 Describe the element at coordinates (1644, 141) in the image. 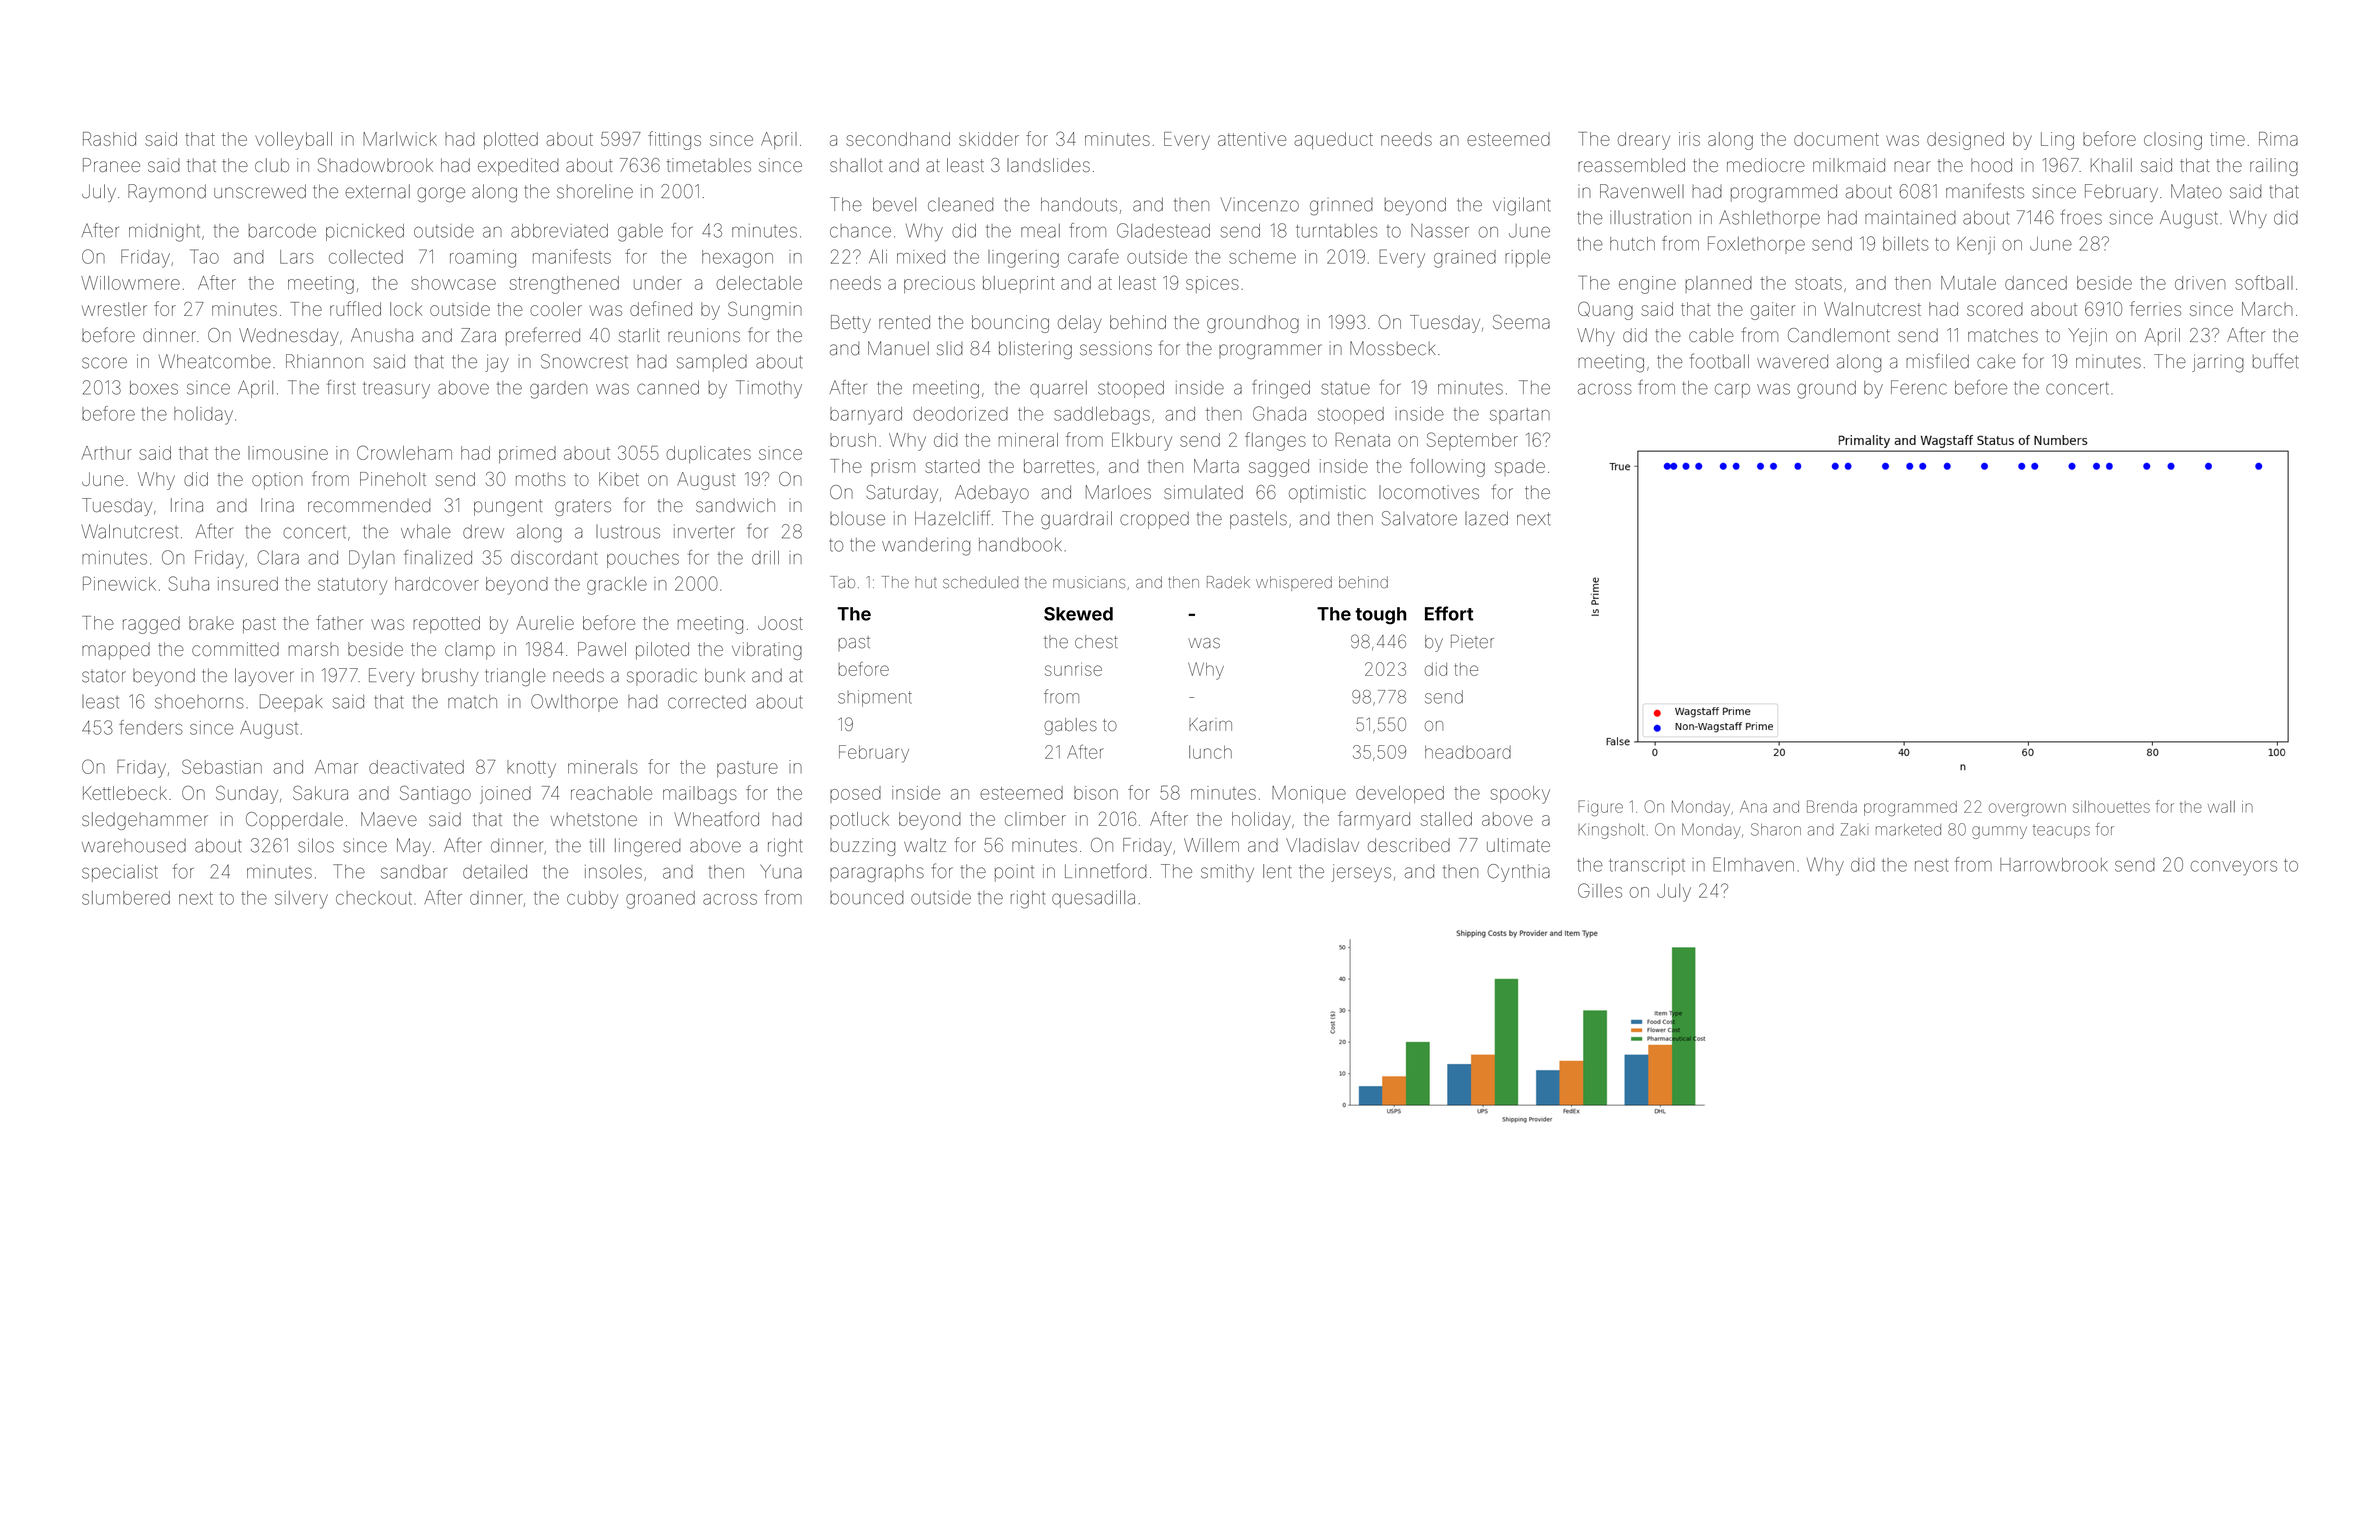

I see `dreary` at that location.
